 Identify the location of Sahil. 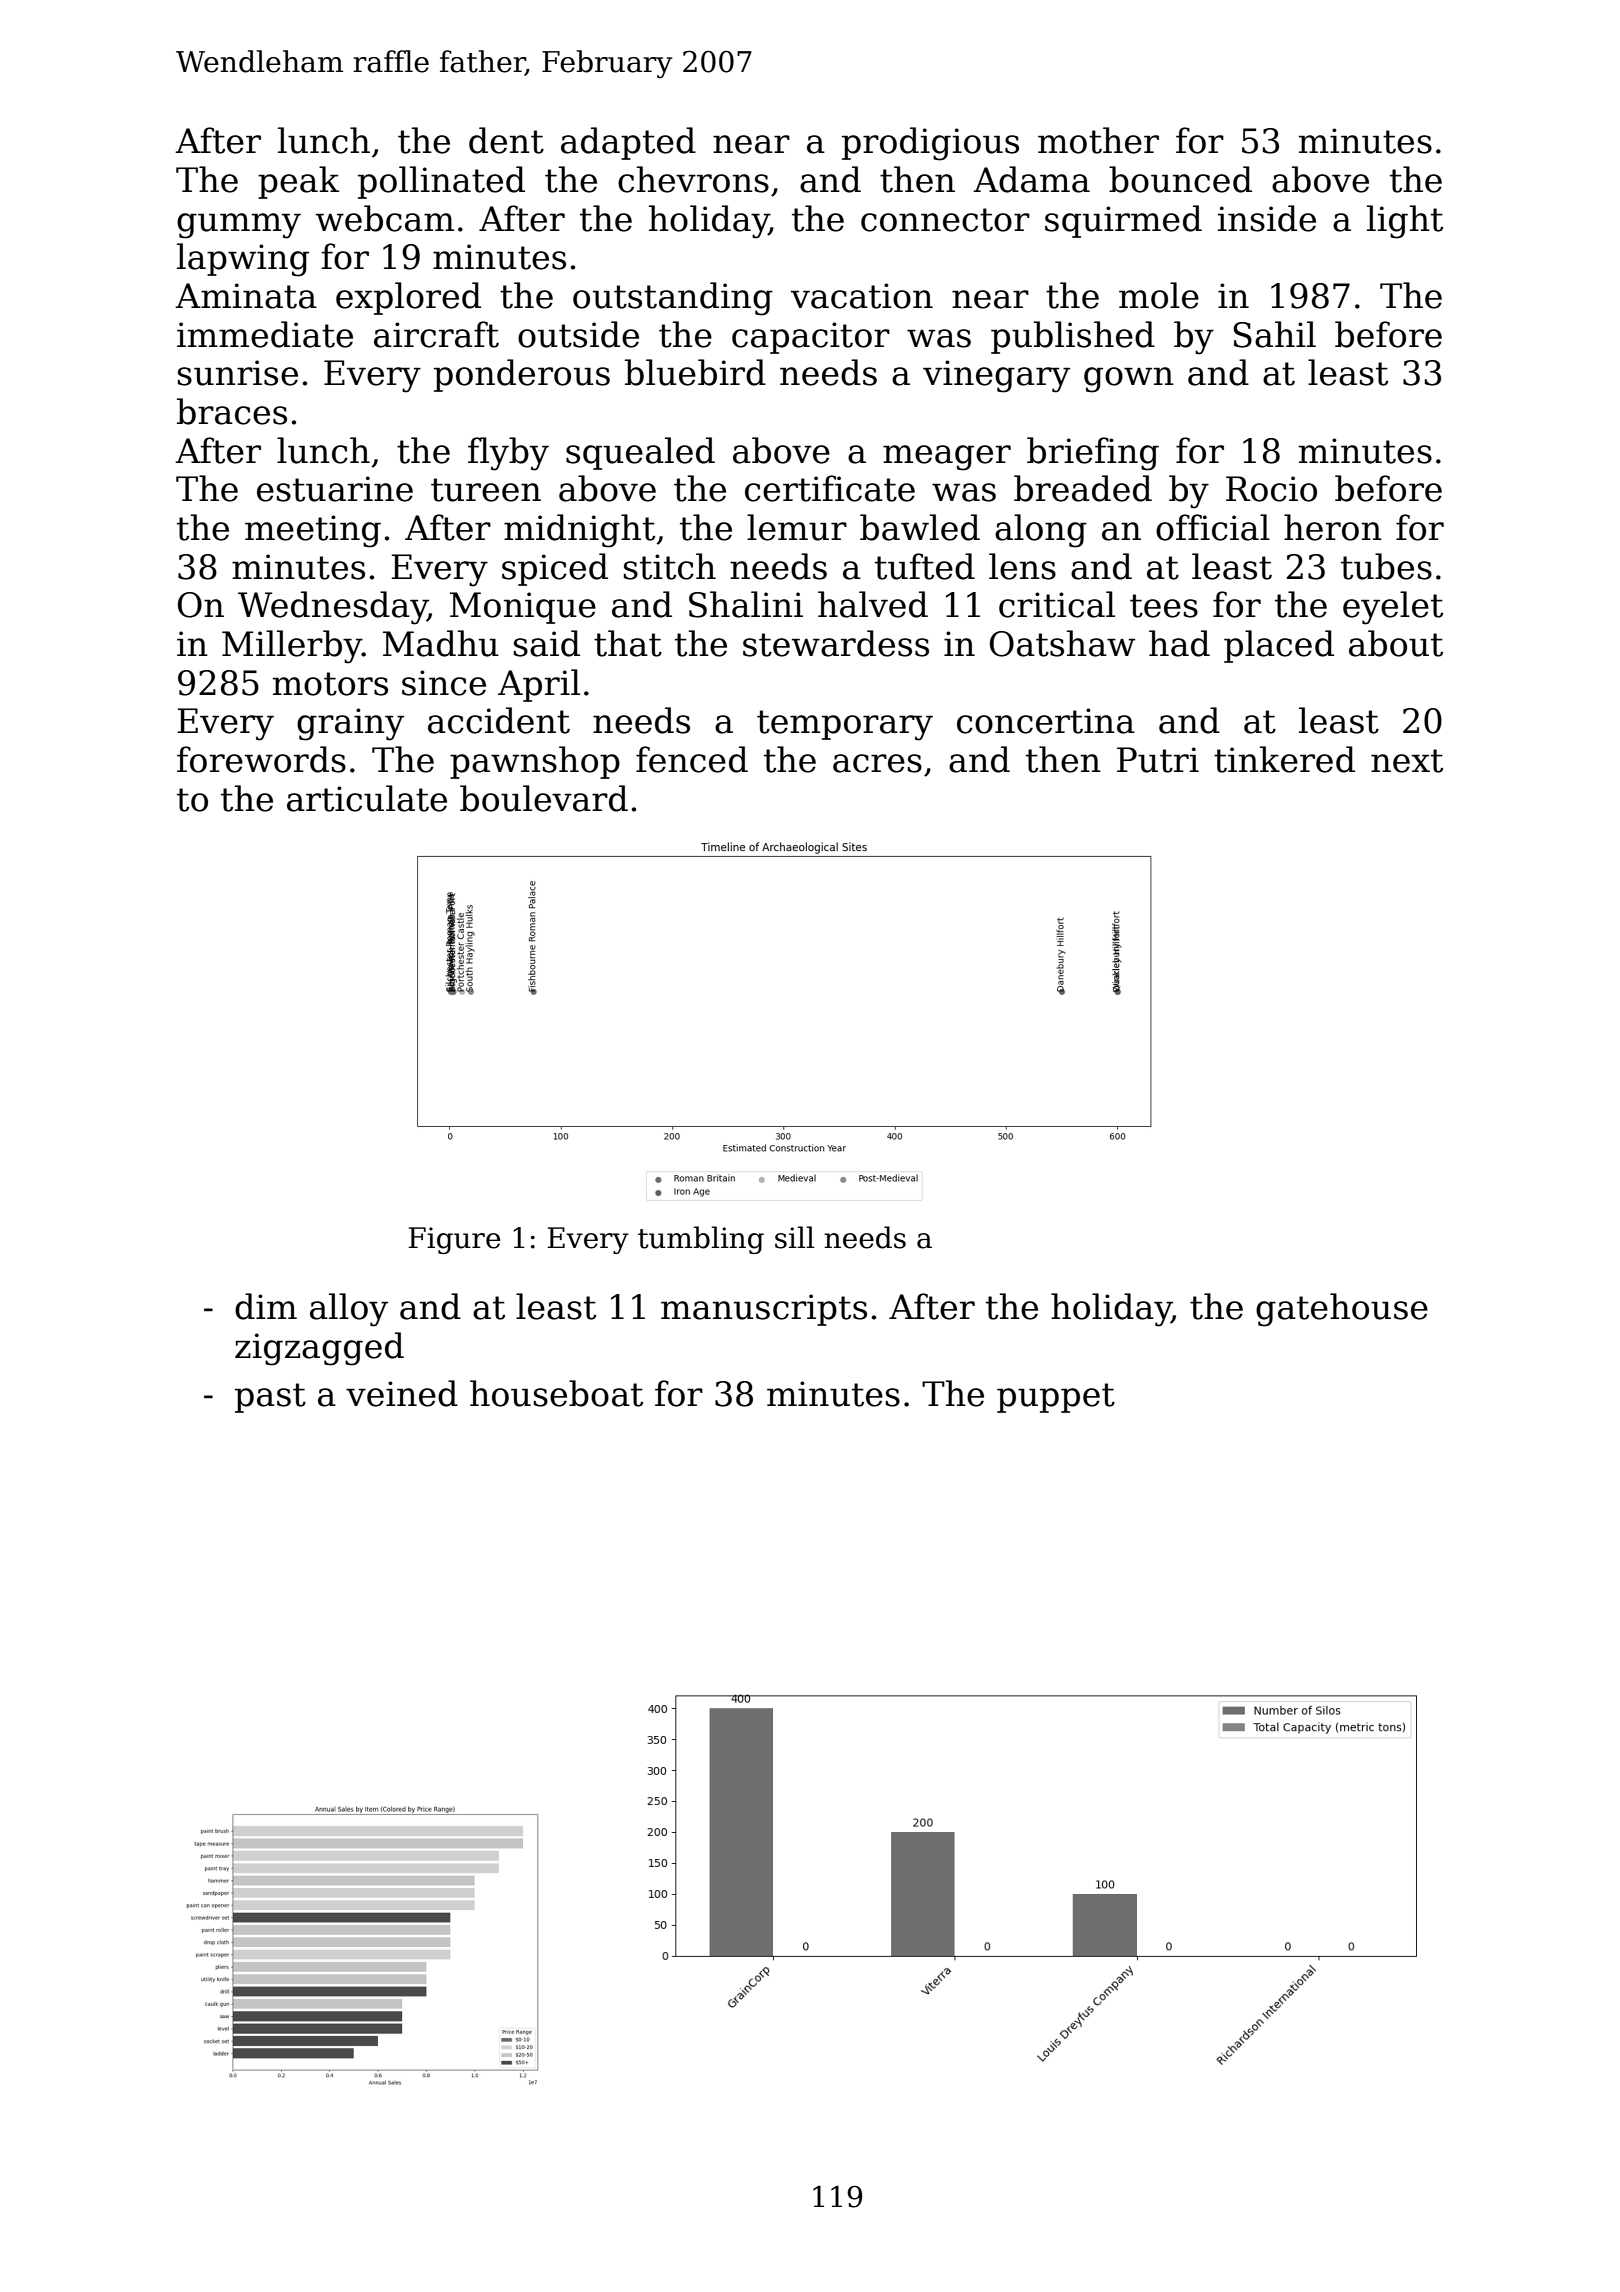
(1274, 334).
